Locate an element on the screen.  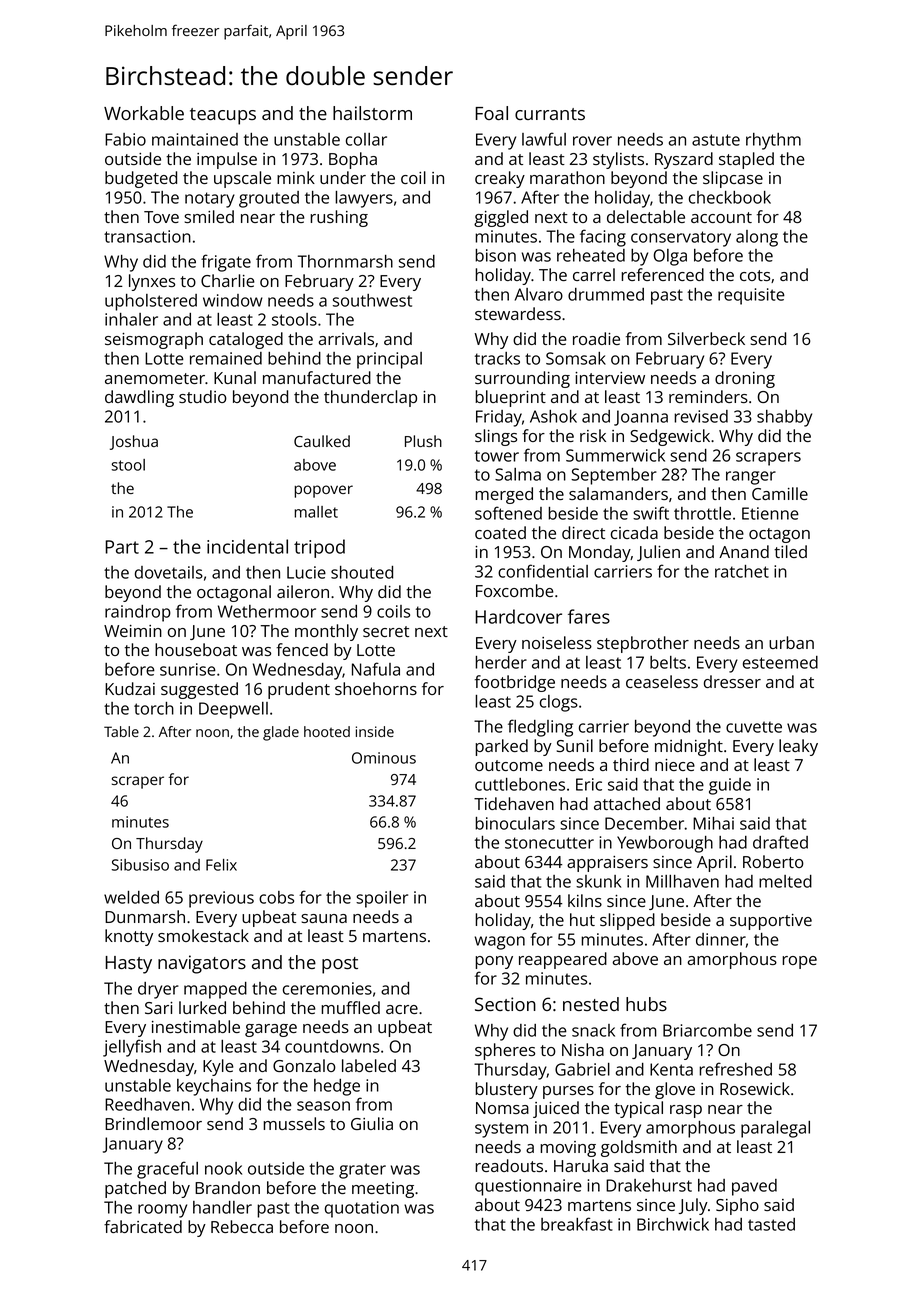
reminders is located at coordinates (708, 396).
